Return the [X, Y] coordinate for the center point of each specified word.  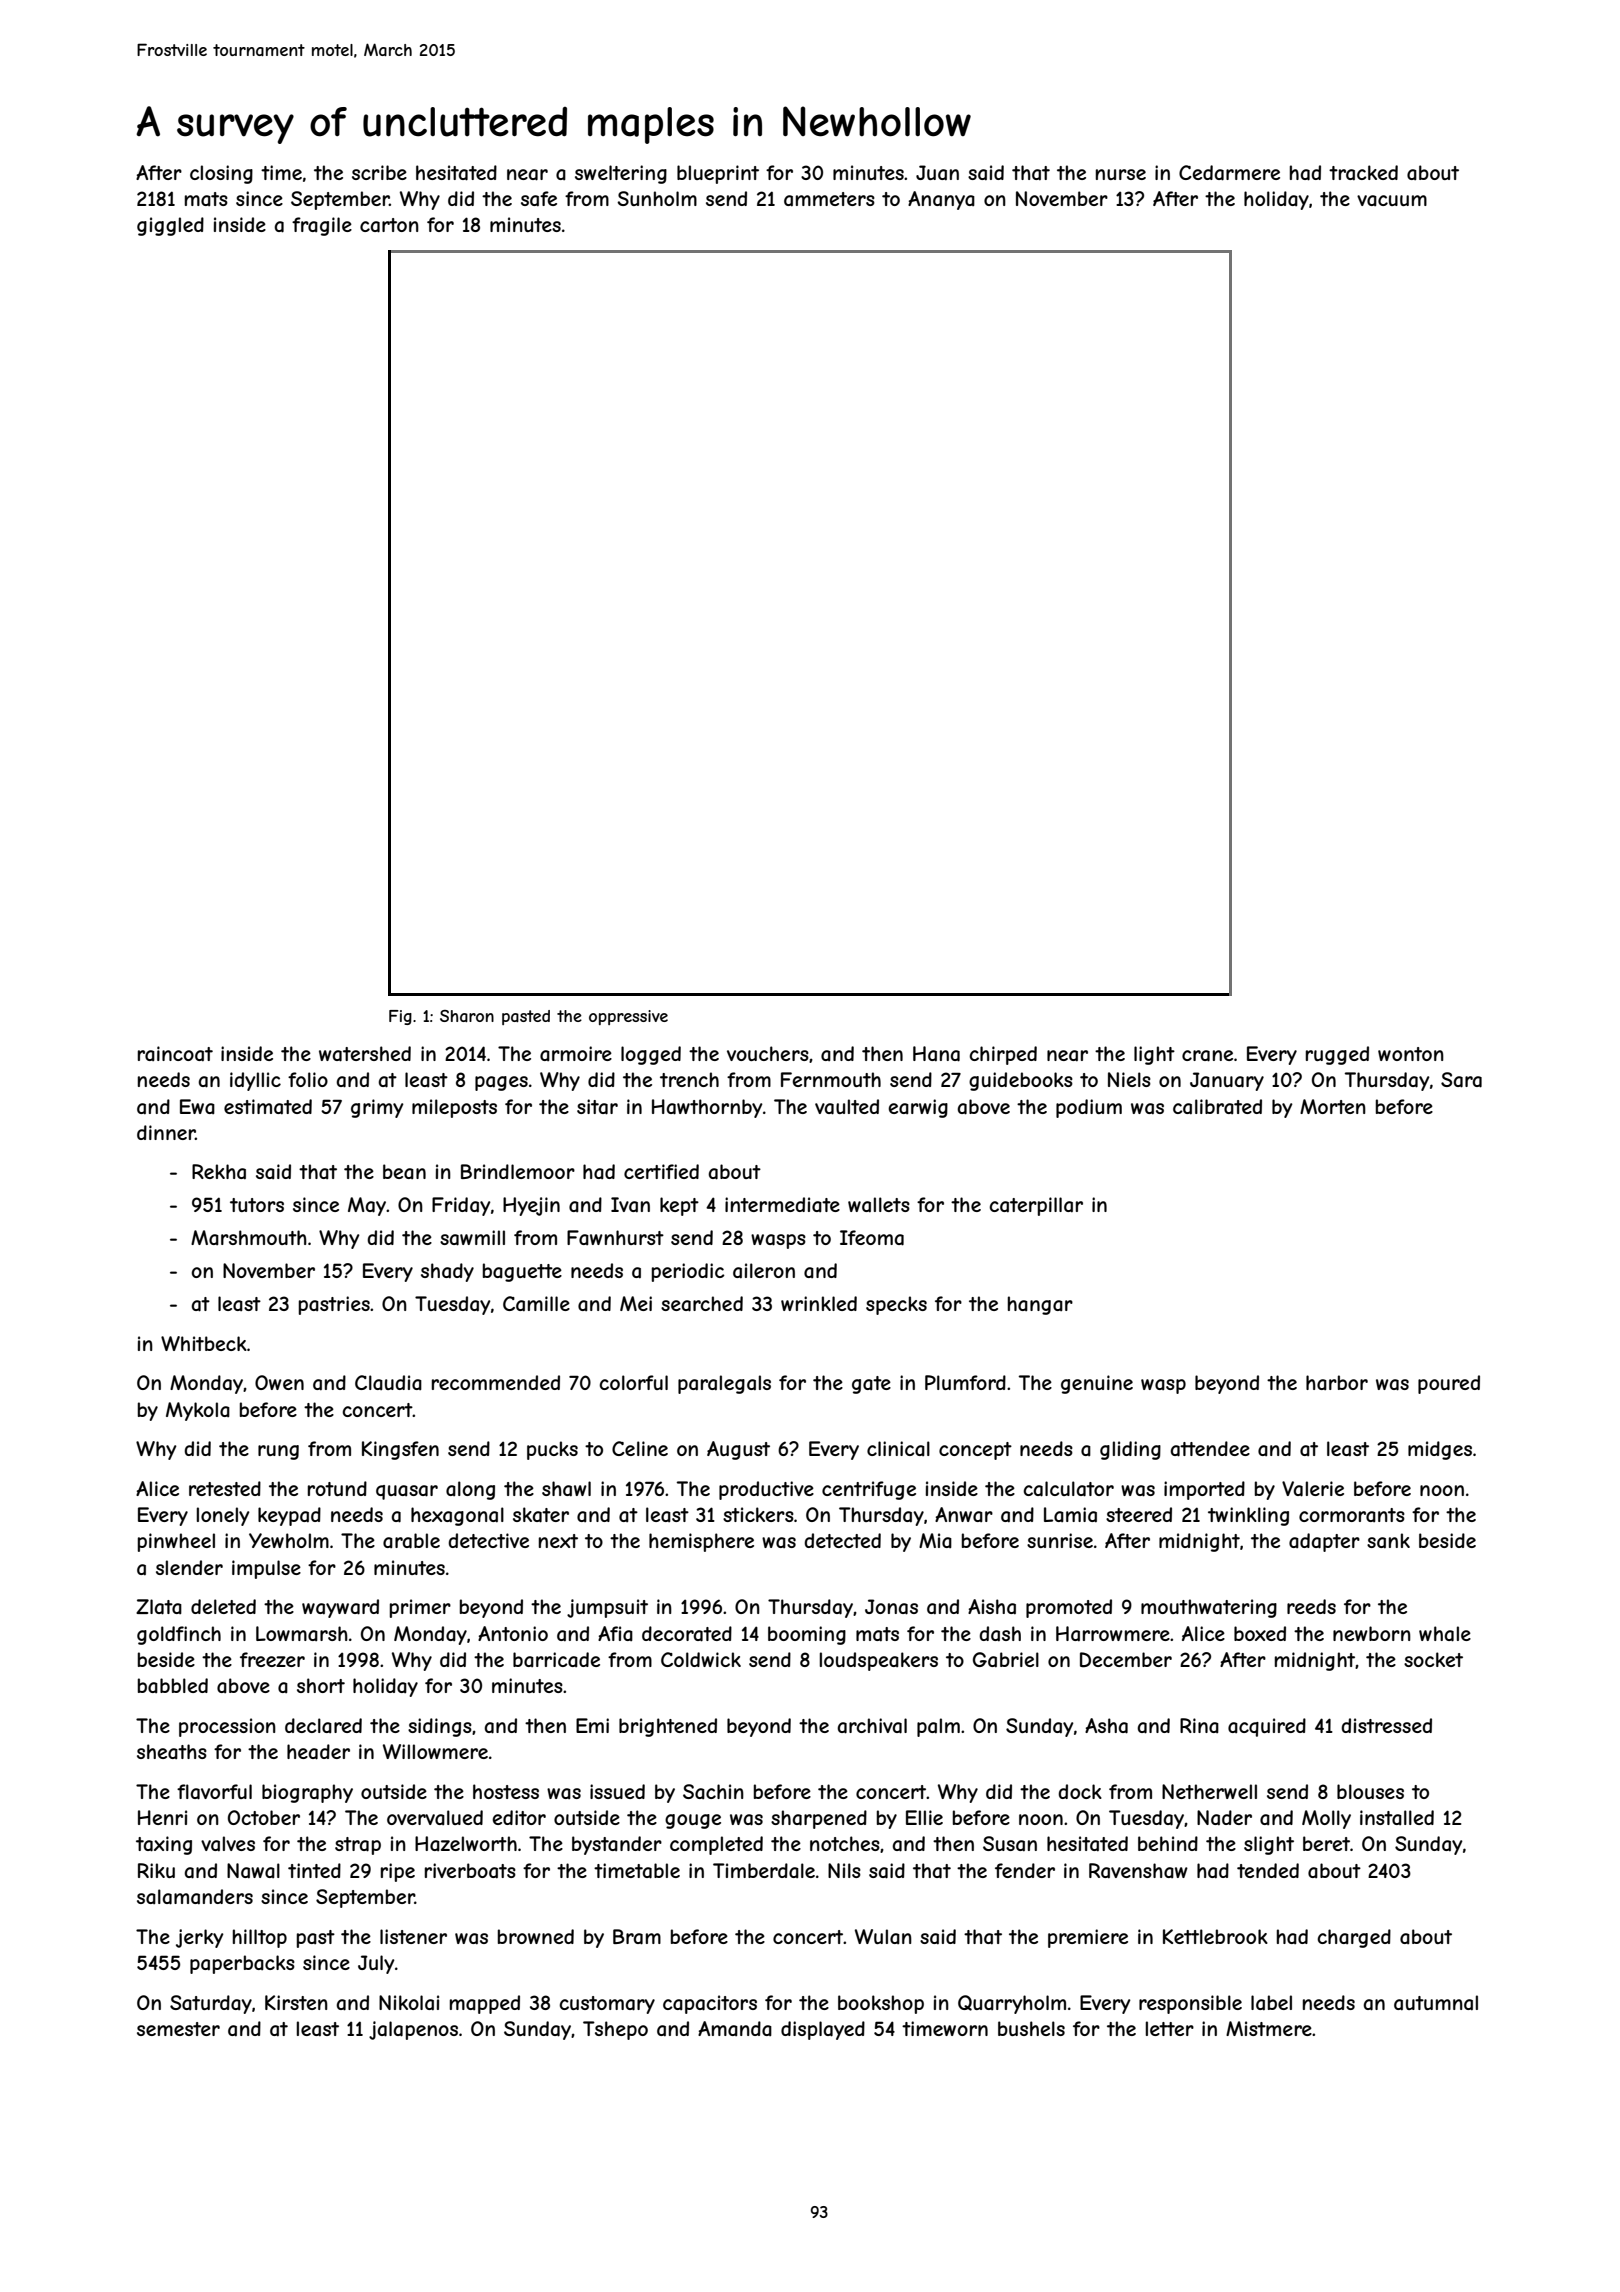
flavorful [214, 1792]
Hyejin [531, 1206]
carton [389, 225]
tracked [1363, 173]
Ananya [941, 200]
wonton [1411, 1054]
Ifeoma [872, 1238]
